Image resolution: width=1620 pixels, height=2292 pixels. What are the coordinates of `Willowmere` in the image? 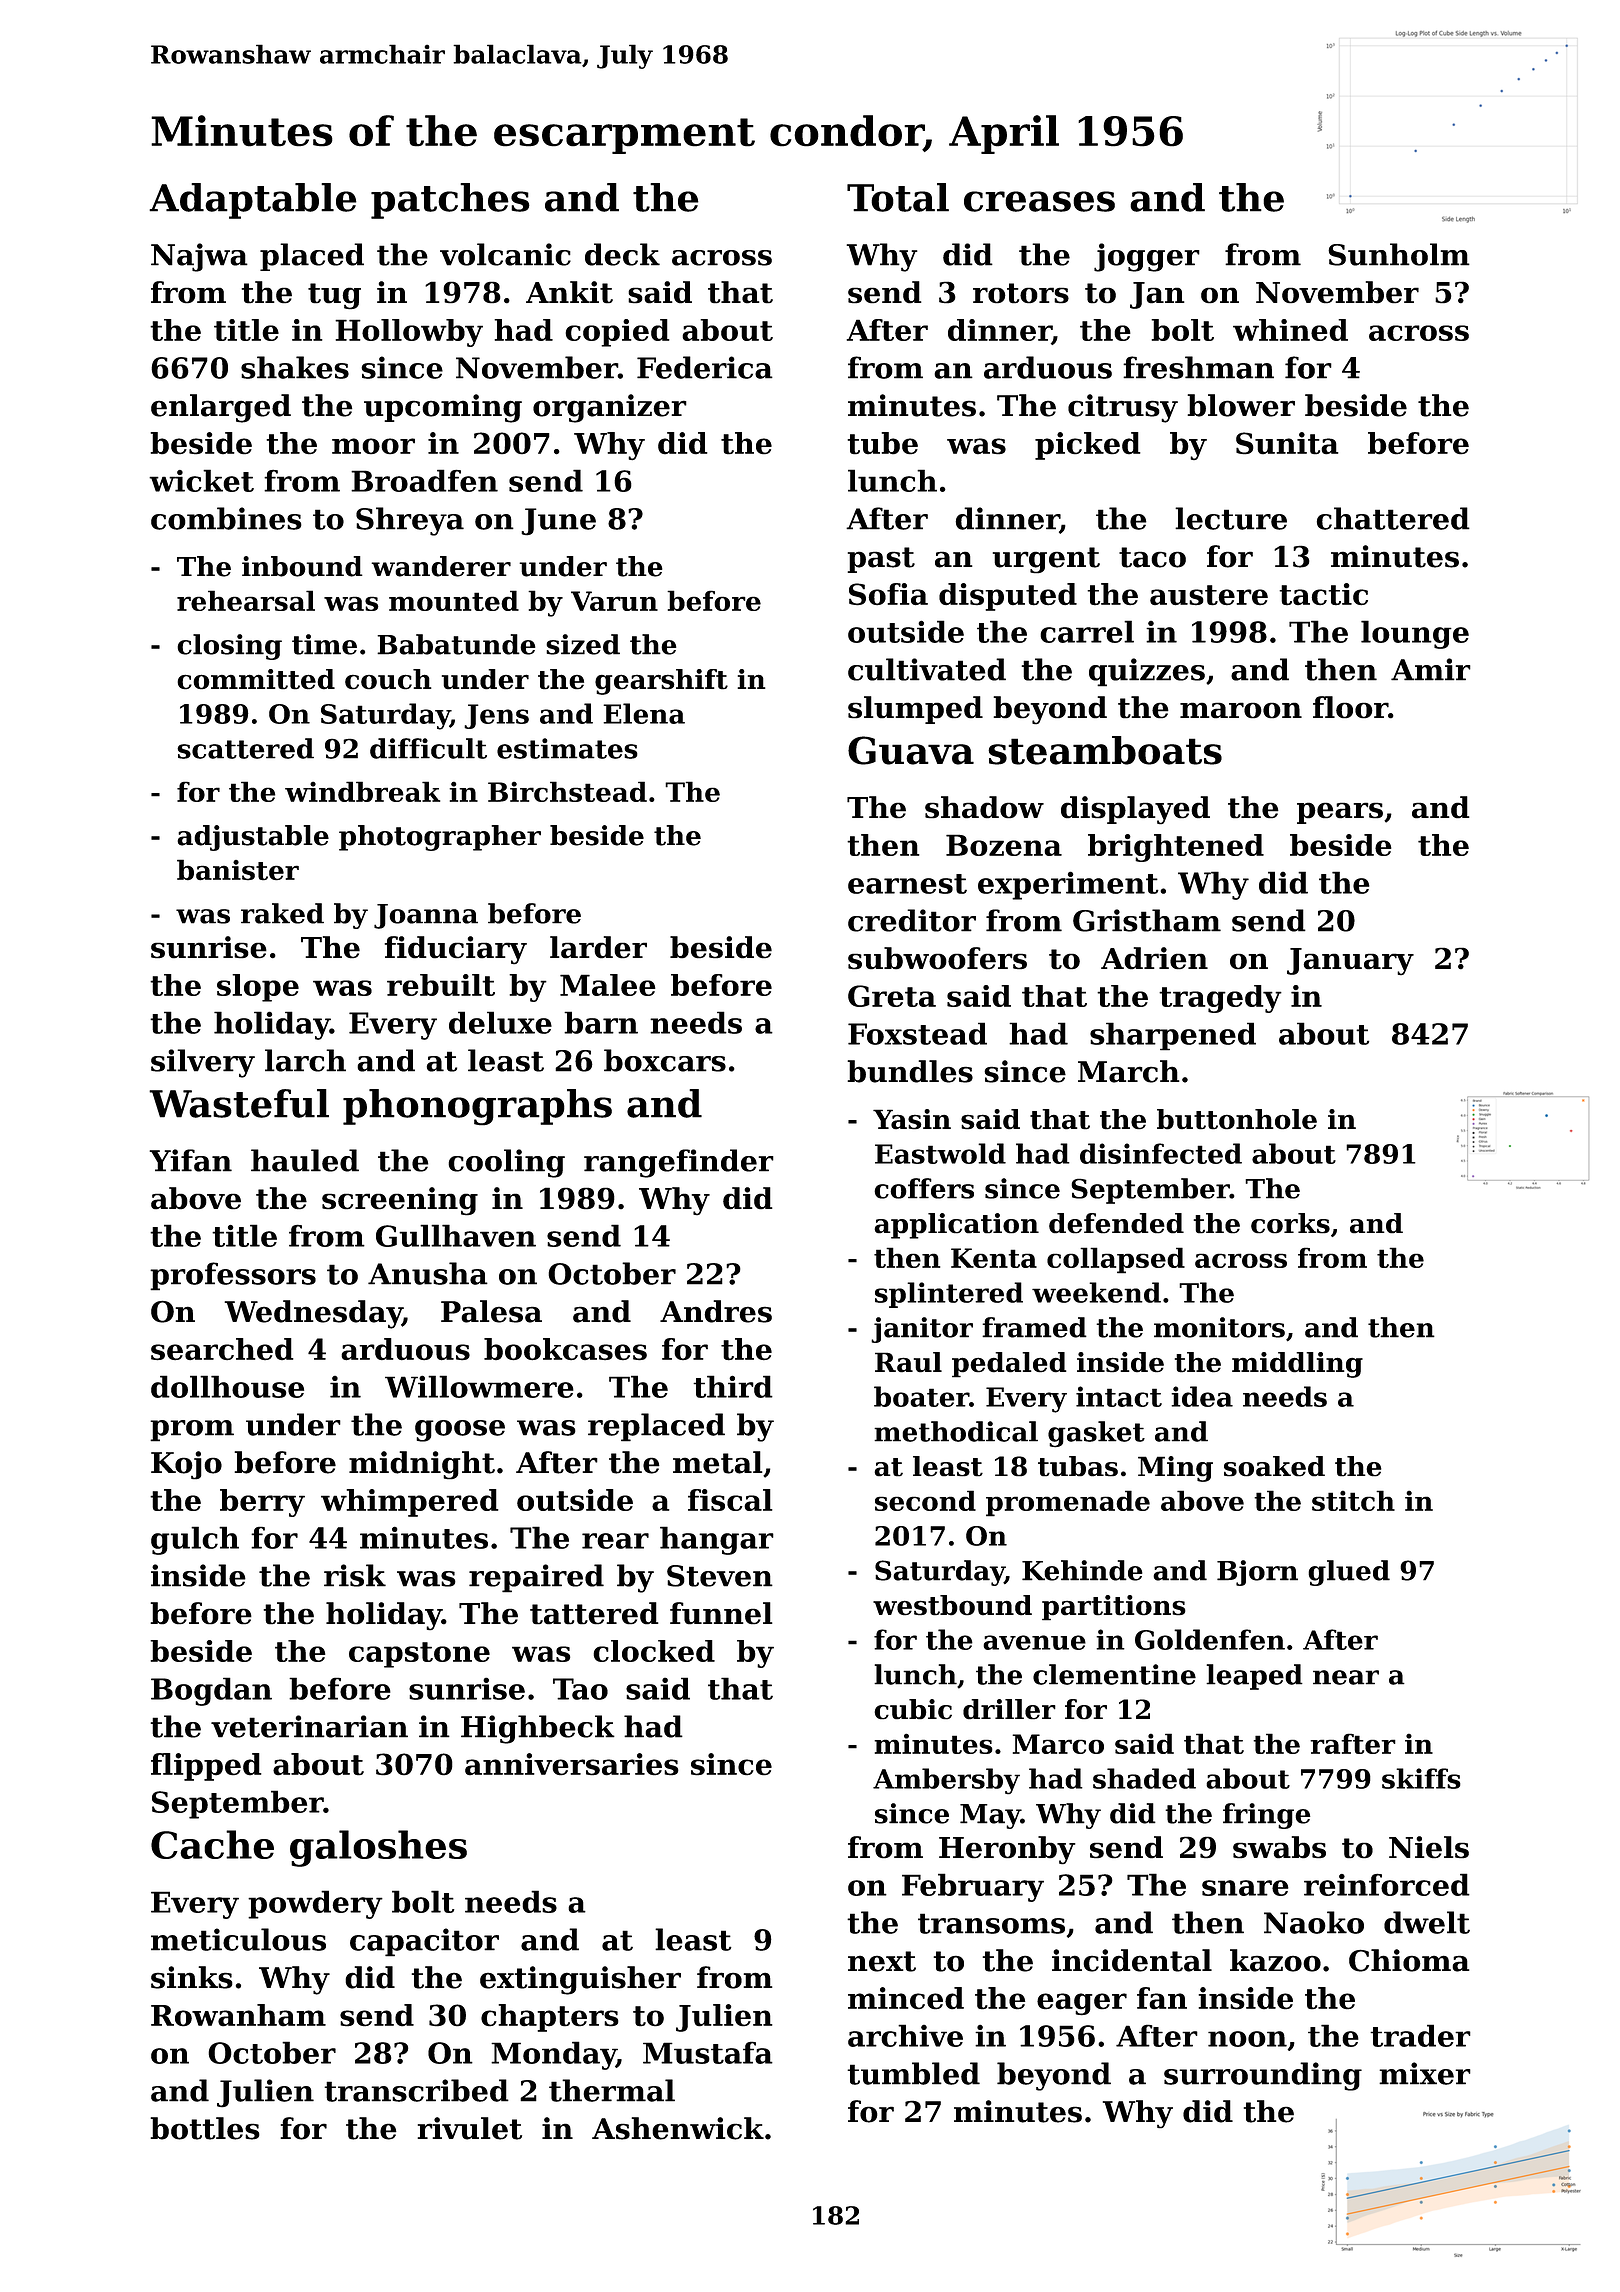 It's located at (479, 1386).
